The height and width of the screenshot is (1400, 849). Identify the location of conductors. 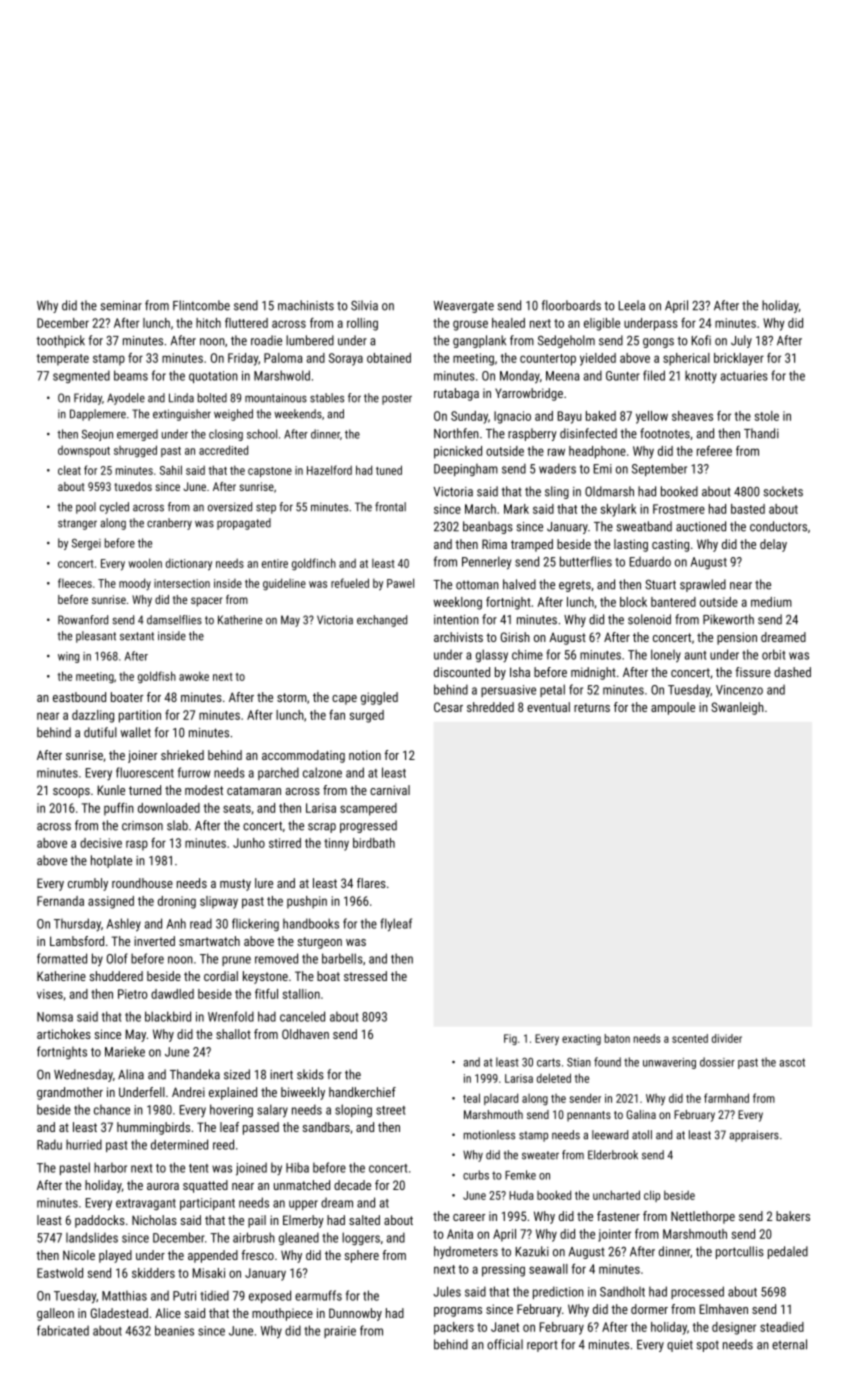
(778, 526).
